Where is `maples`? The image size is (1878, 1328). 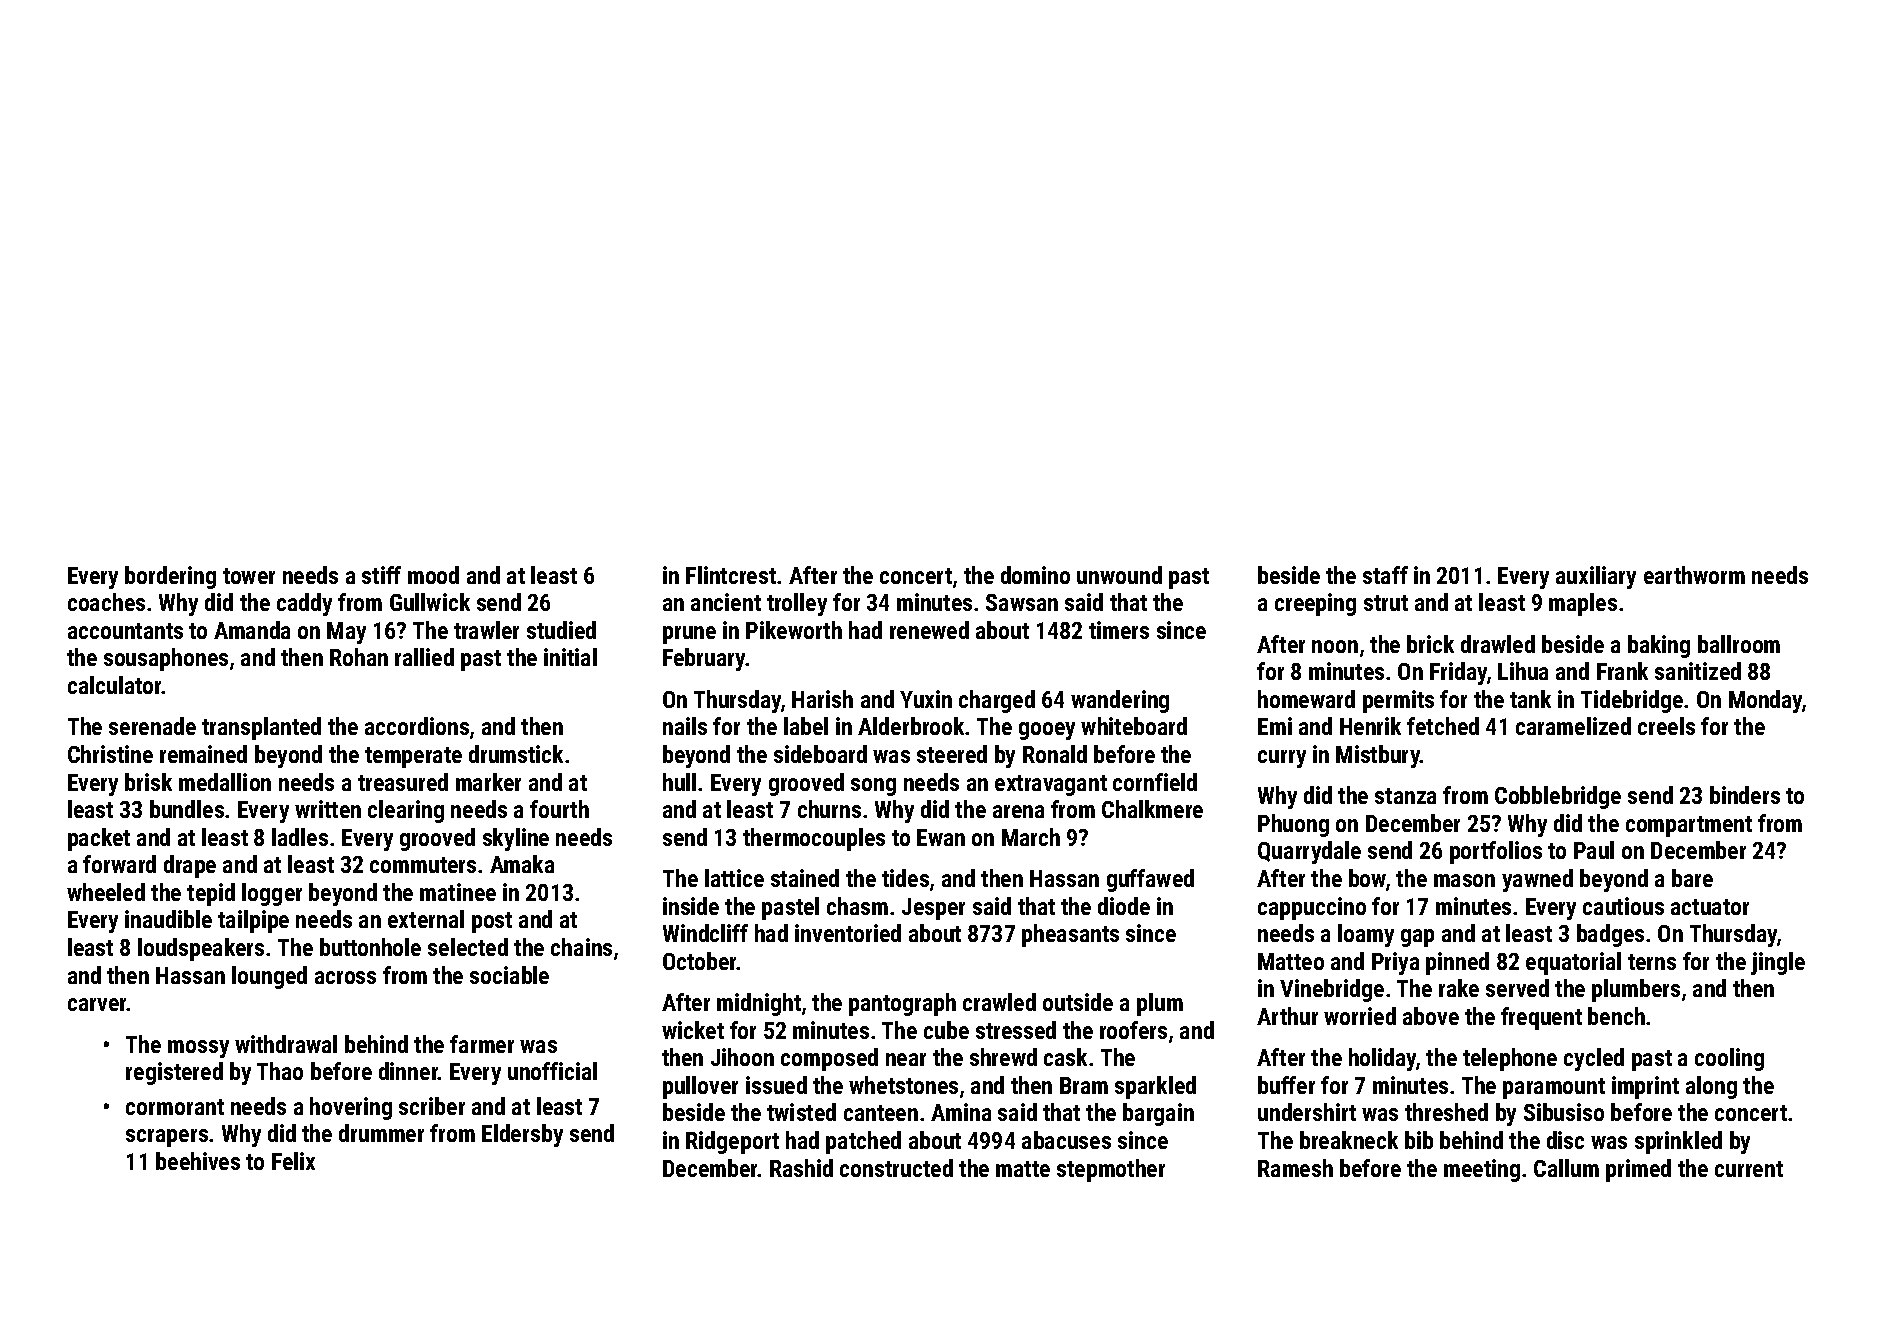 maples is located at coordinates (1583, 604).
